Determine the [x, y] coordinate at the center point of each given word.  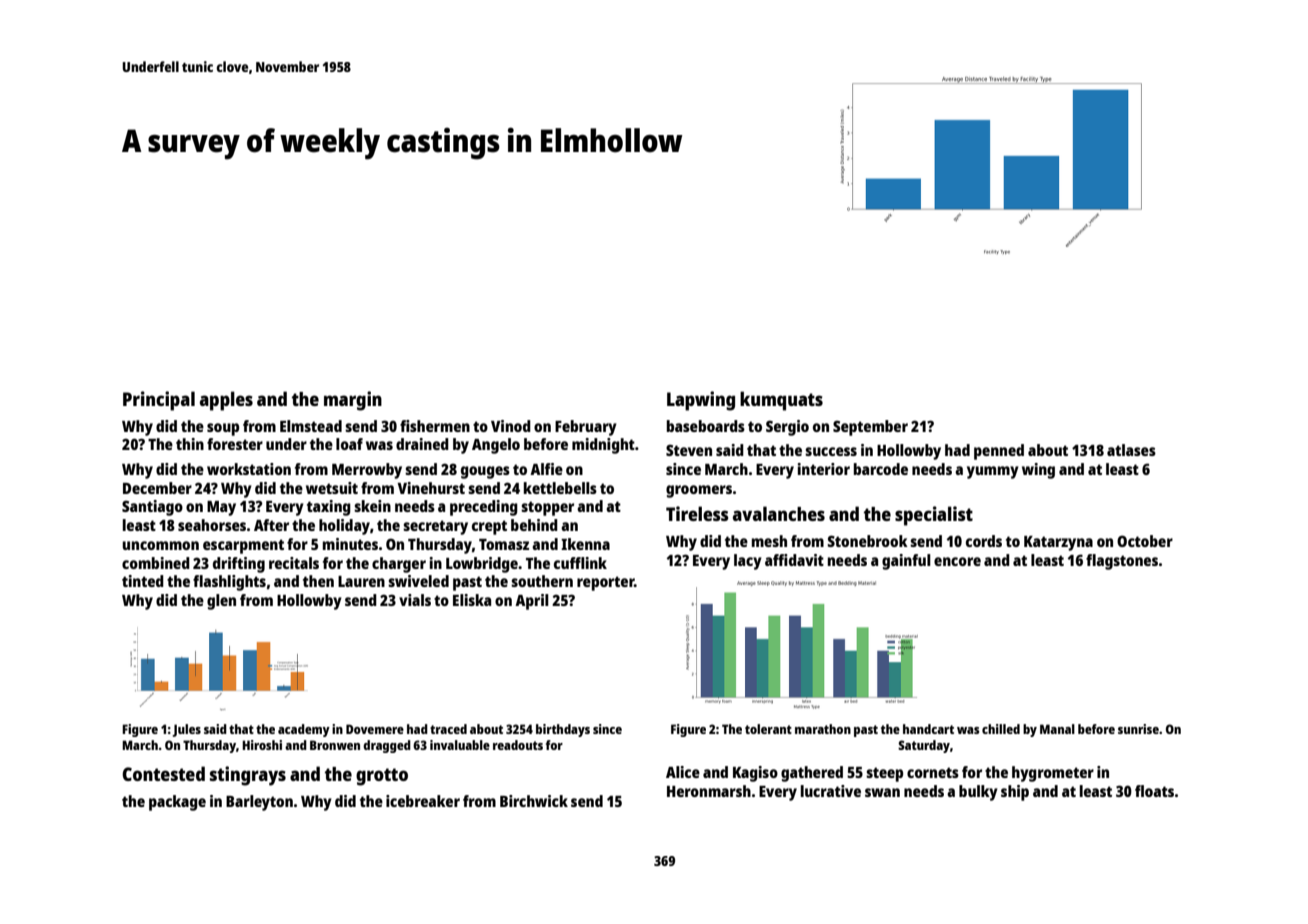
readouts [518, 745]
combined [156, 563]
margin [353, 401]
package [177, 803]
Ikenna [585, 544]
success [831, 451]
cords [984, 541]
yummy [993, 472]
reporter [605, 583]
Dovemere [375, 729]
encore [957, 561]
